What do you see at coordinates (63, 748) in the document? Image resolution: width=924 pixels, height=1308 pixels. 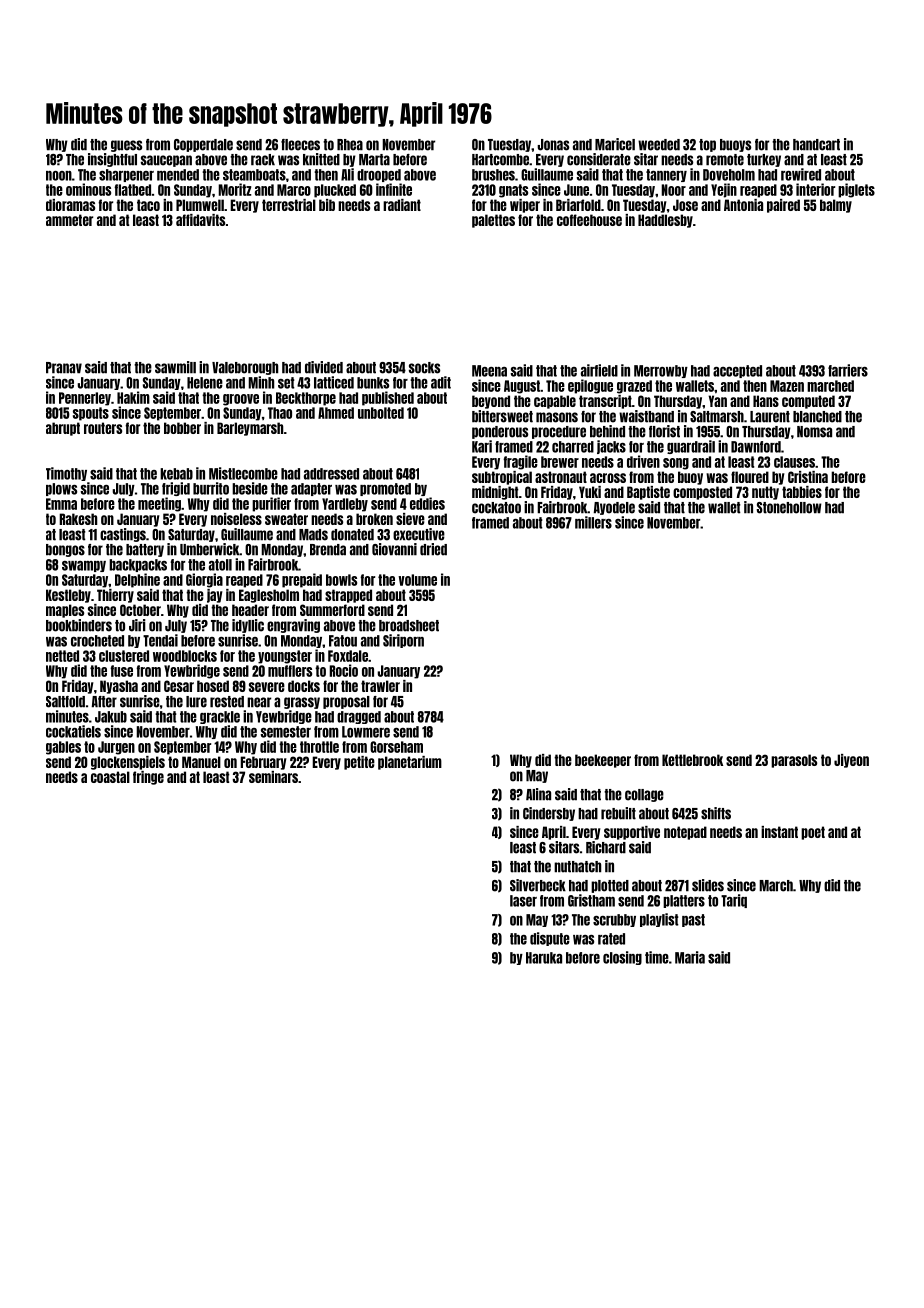 I see `gables` at bounding box center [63, 748].
